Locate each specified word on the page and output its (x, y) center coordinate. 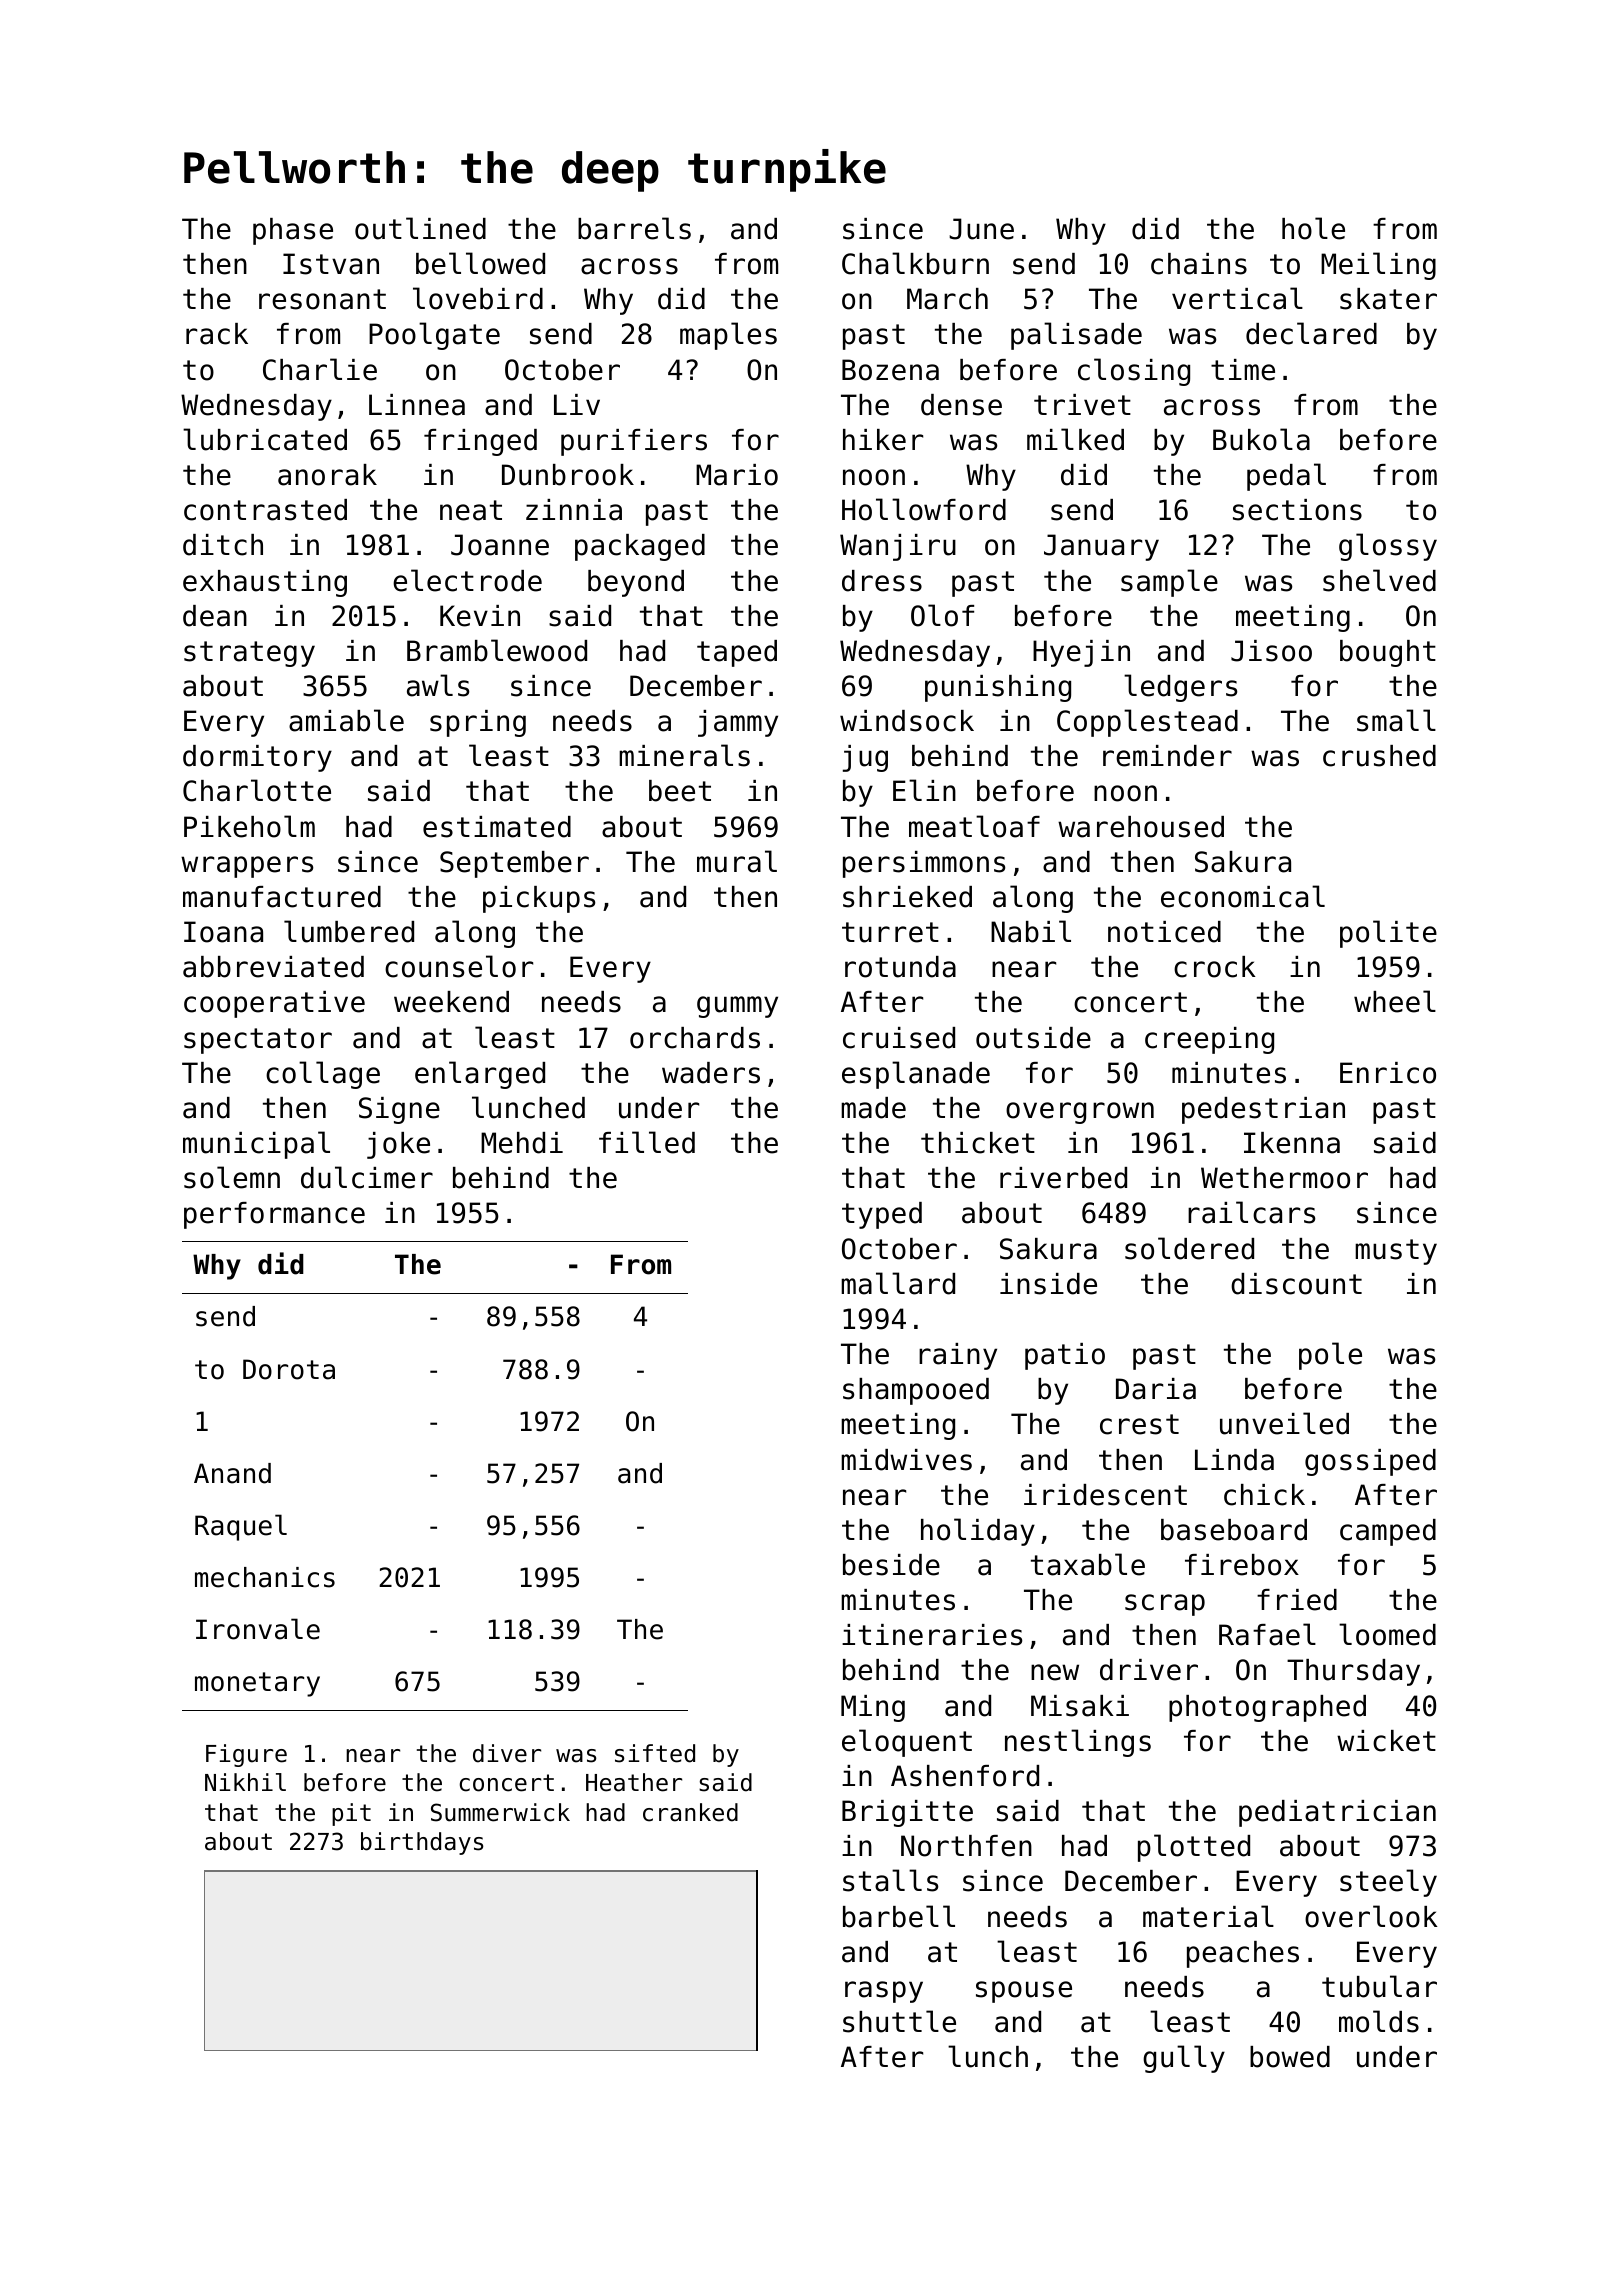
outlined (420, 228)
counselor (459, 966)
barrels (634, 228)
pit (351, 1814)
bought (1388, 653)
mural (737, 861)
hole (1313, 228)
